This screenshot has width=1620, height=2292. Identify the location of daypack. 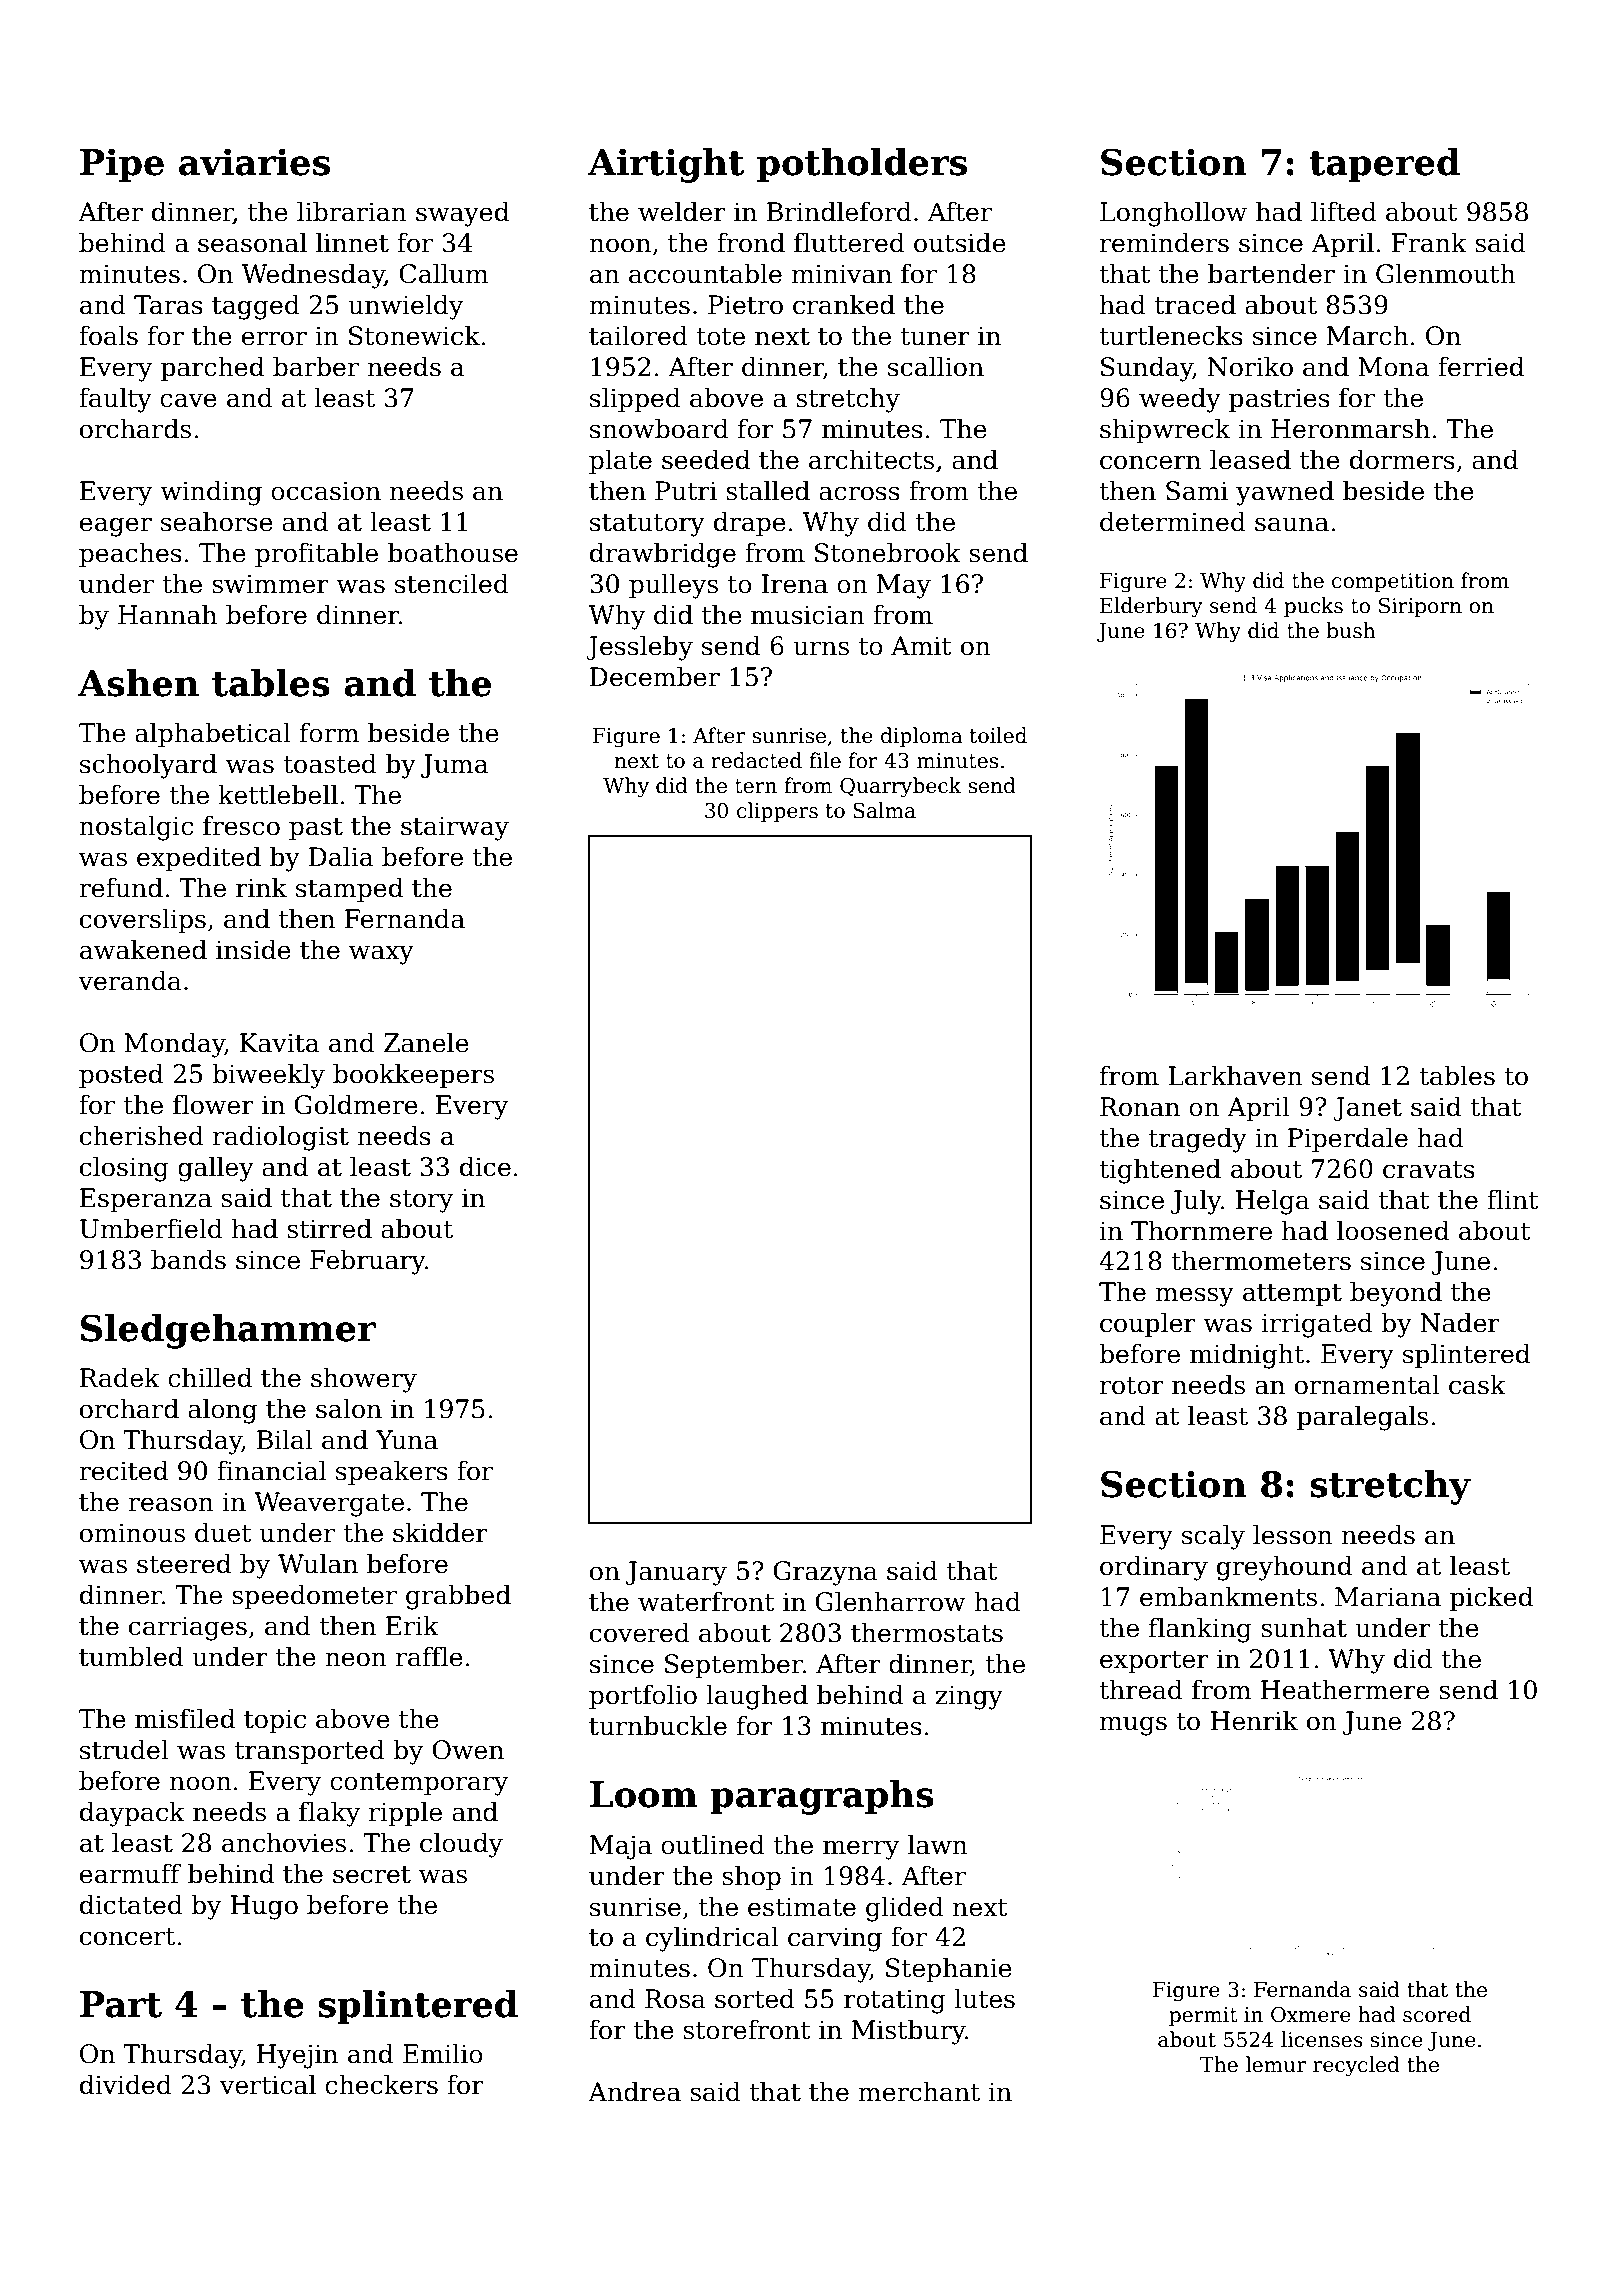
(132, 1814).
